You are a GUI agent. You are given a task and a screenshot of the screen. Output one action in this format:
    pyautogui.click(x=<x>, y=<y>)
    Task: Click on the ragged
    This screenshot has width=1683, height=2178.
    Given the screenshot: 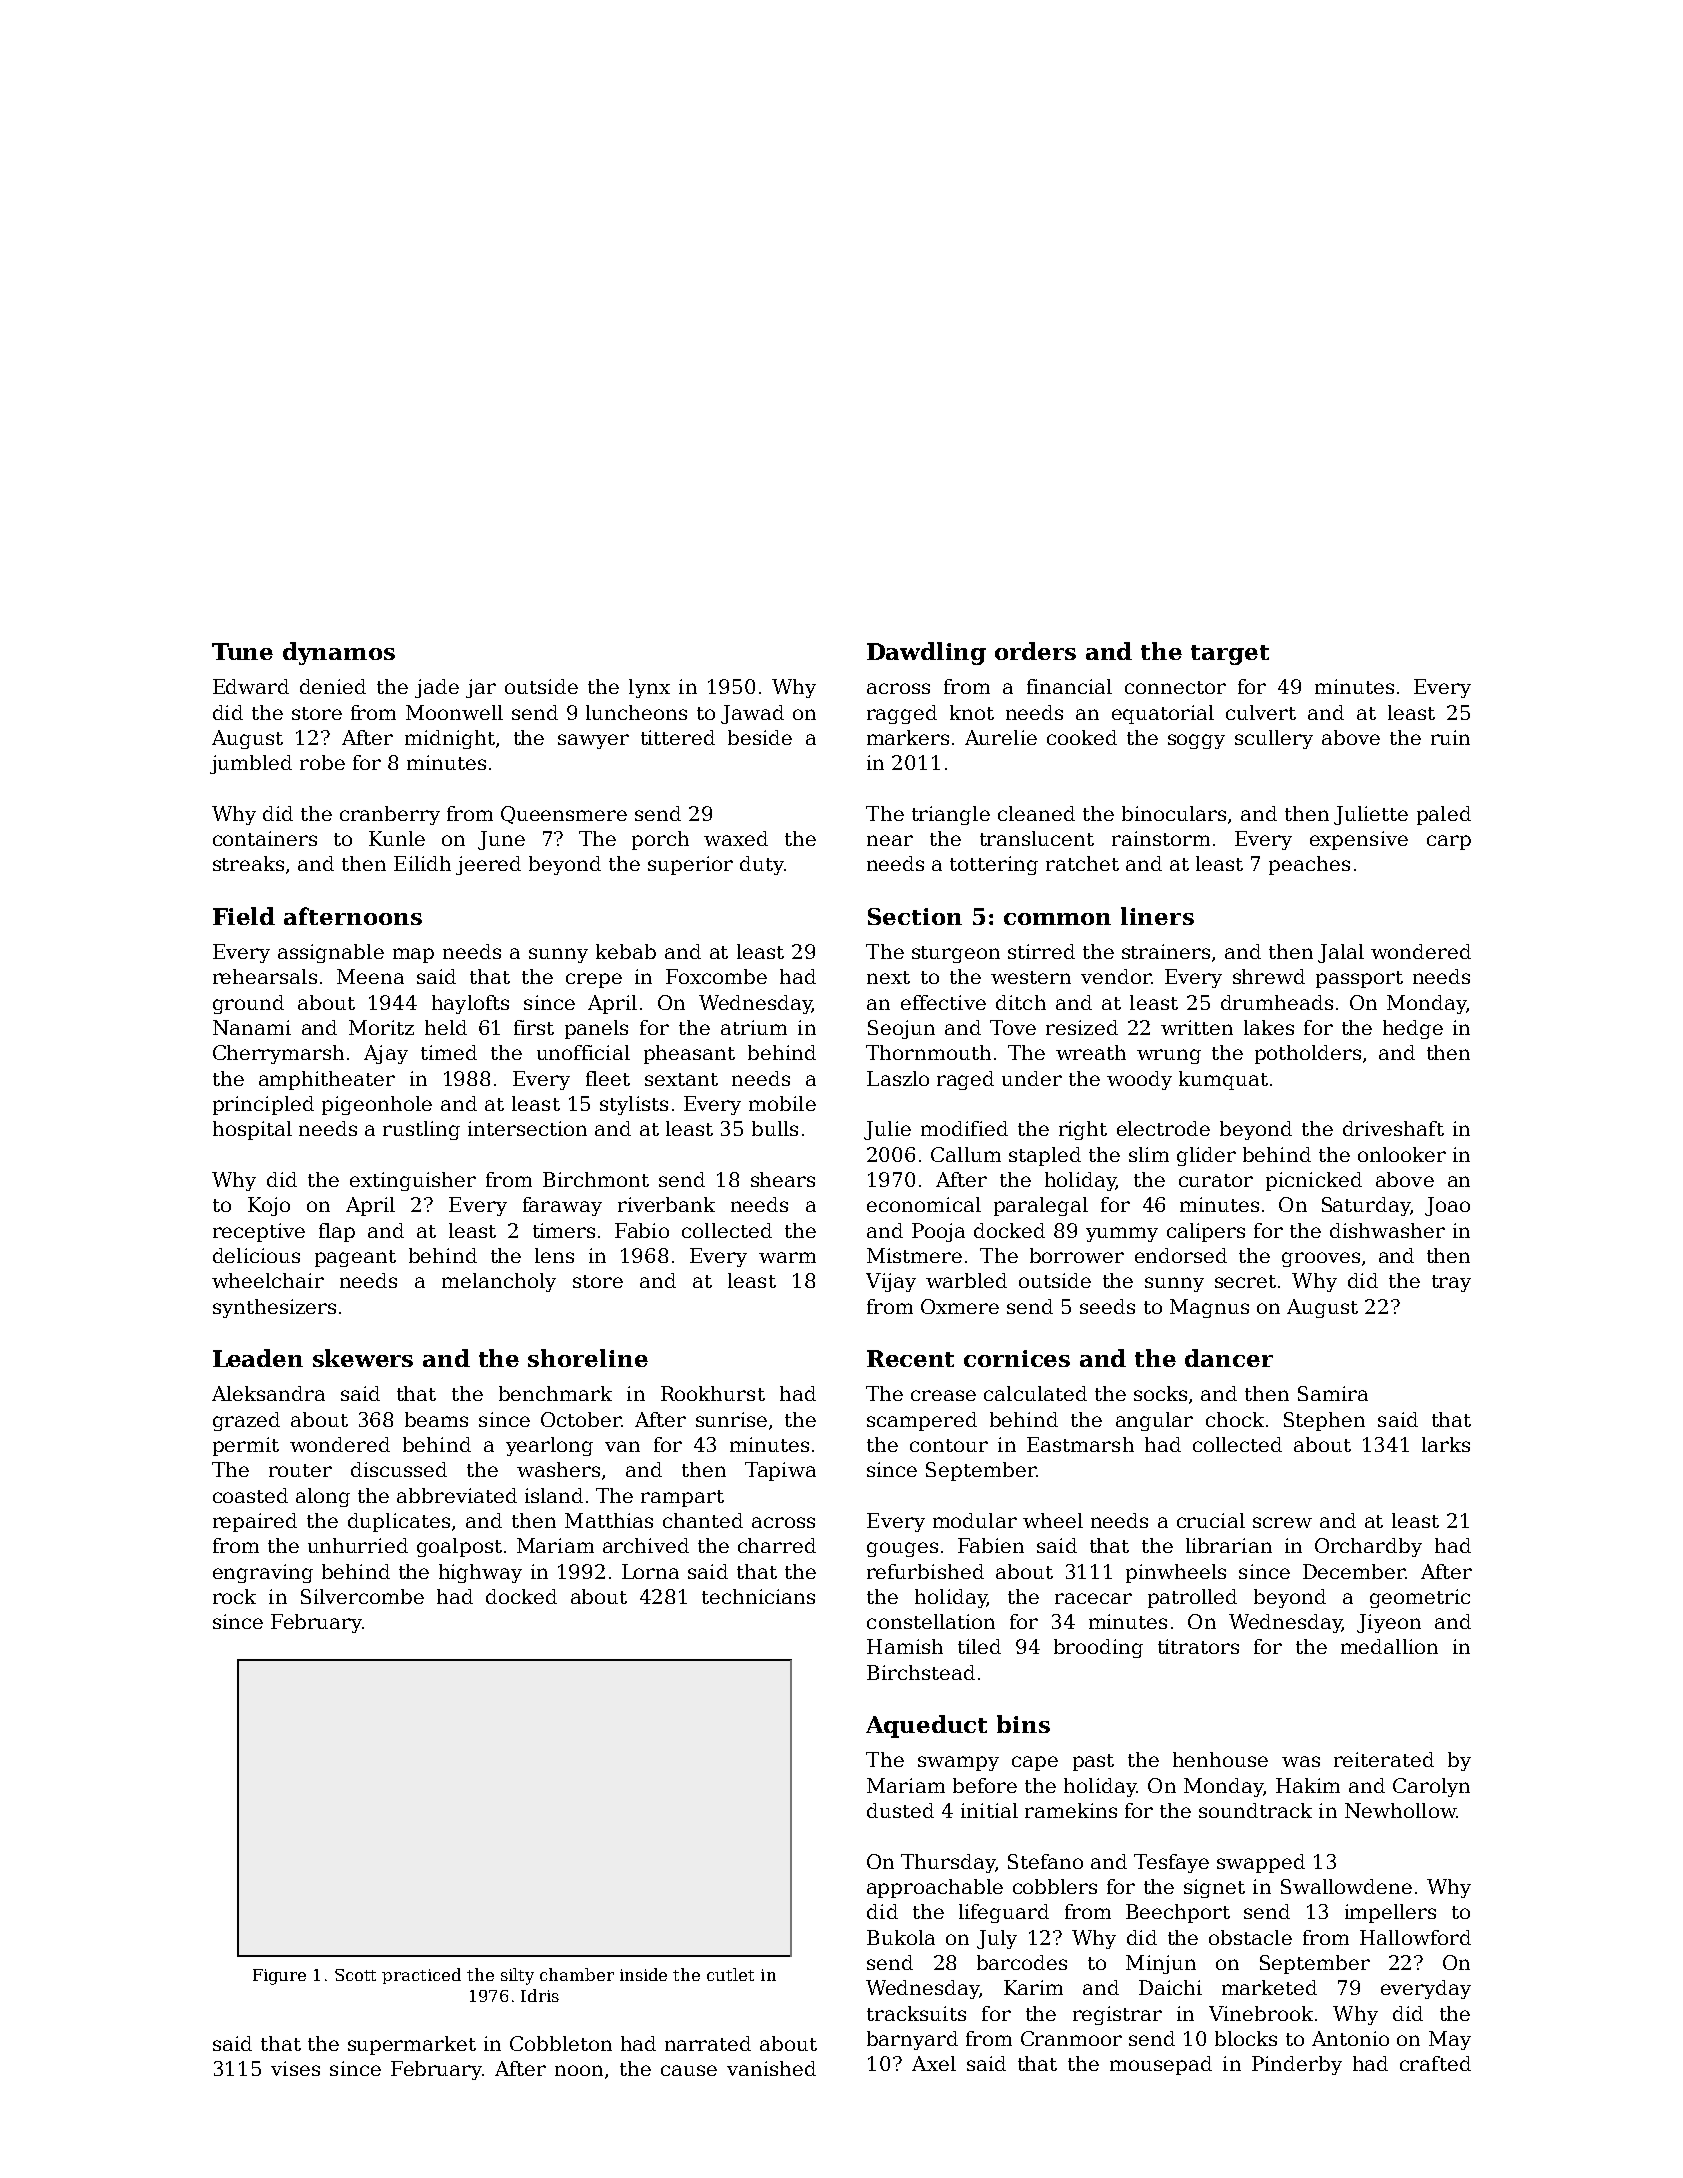 What is the action you would take?
    pyautogui.click(x=902, y=714)
